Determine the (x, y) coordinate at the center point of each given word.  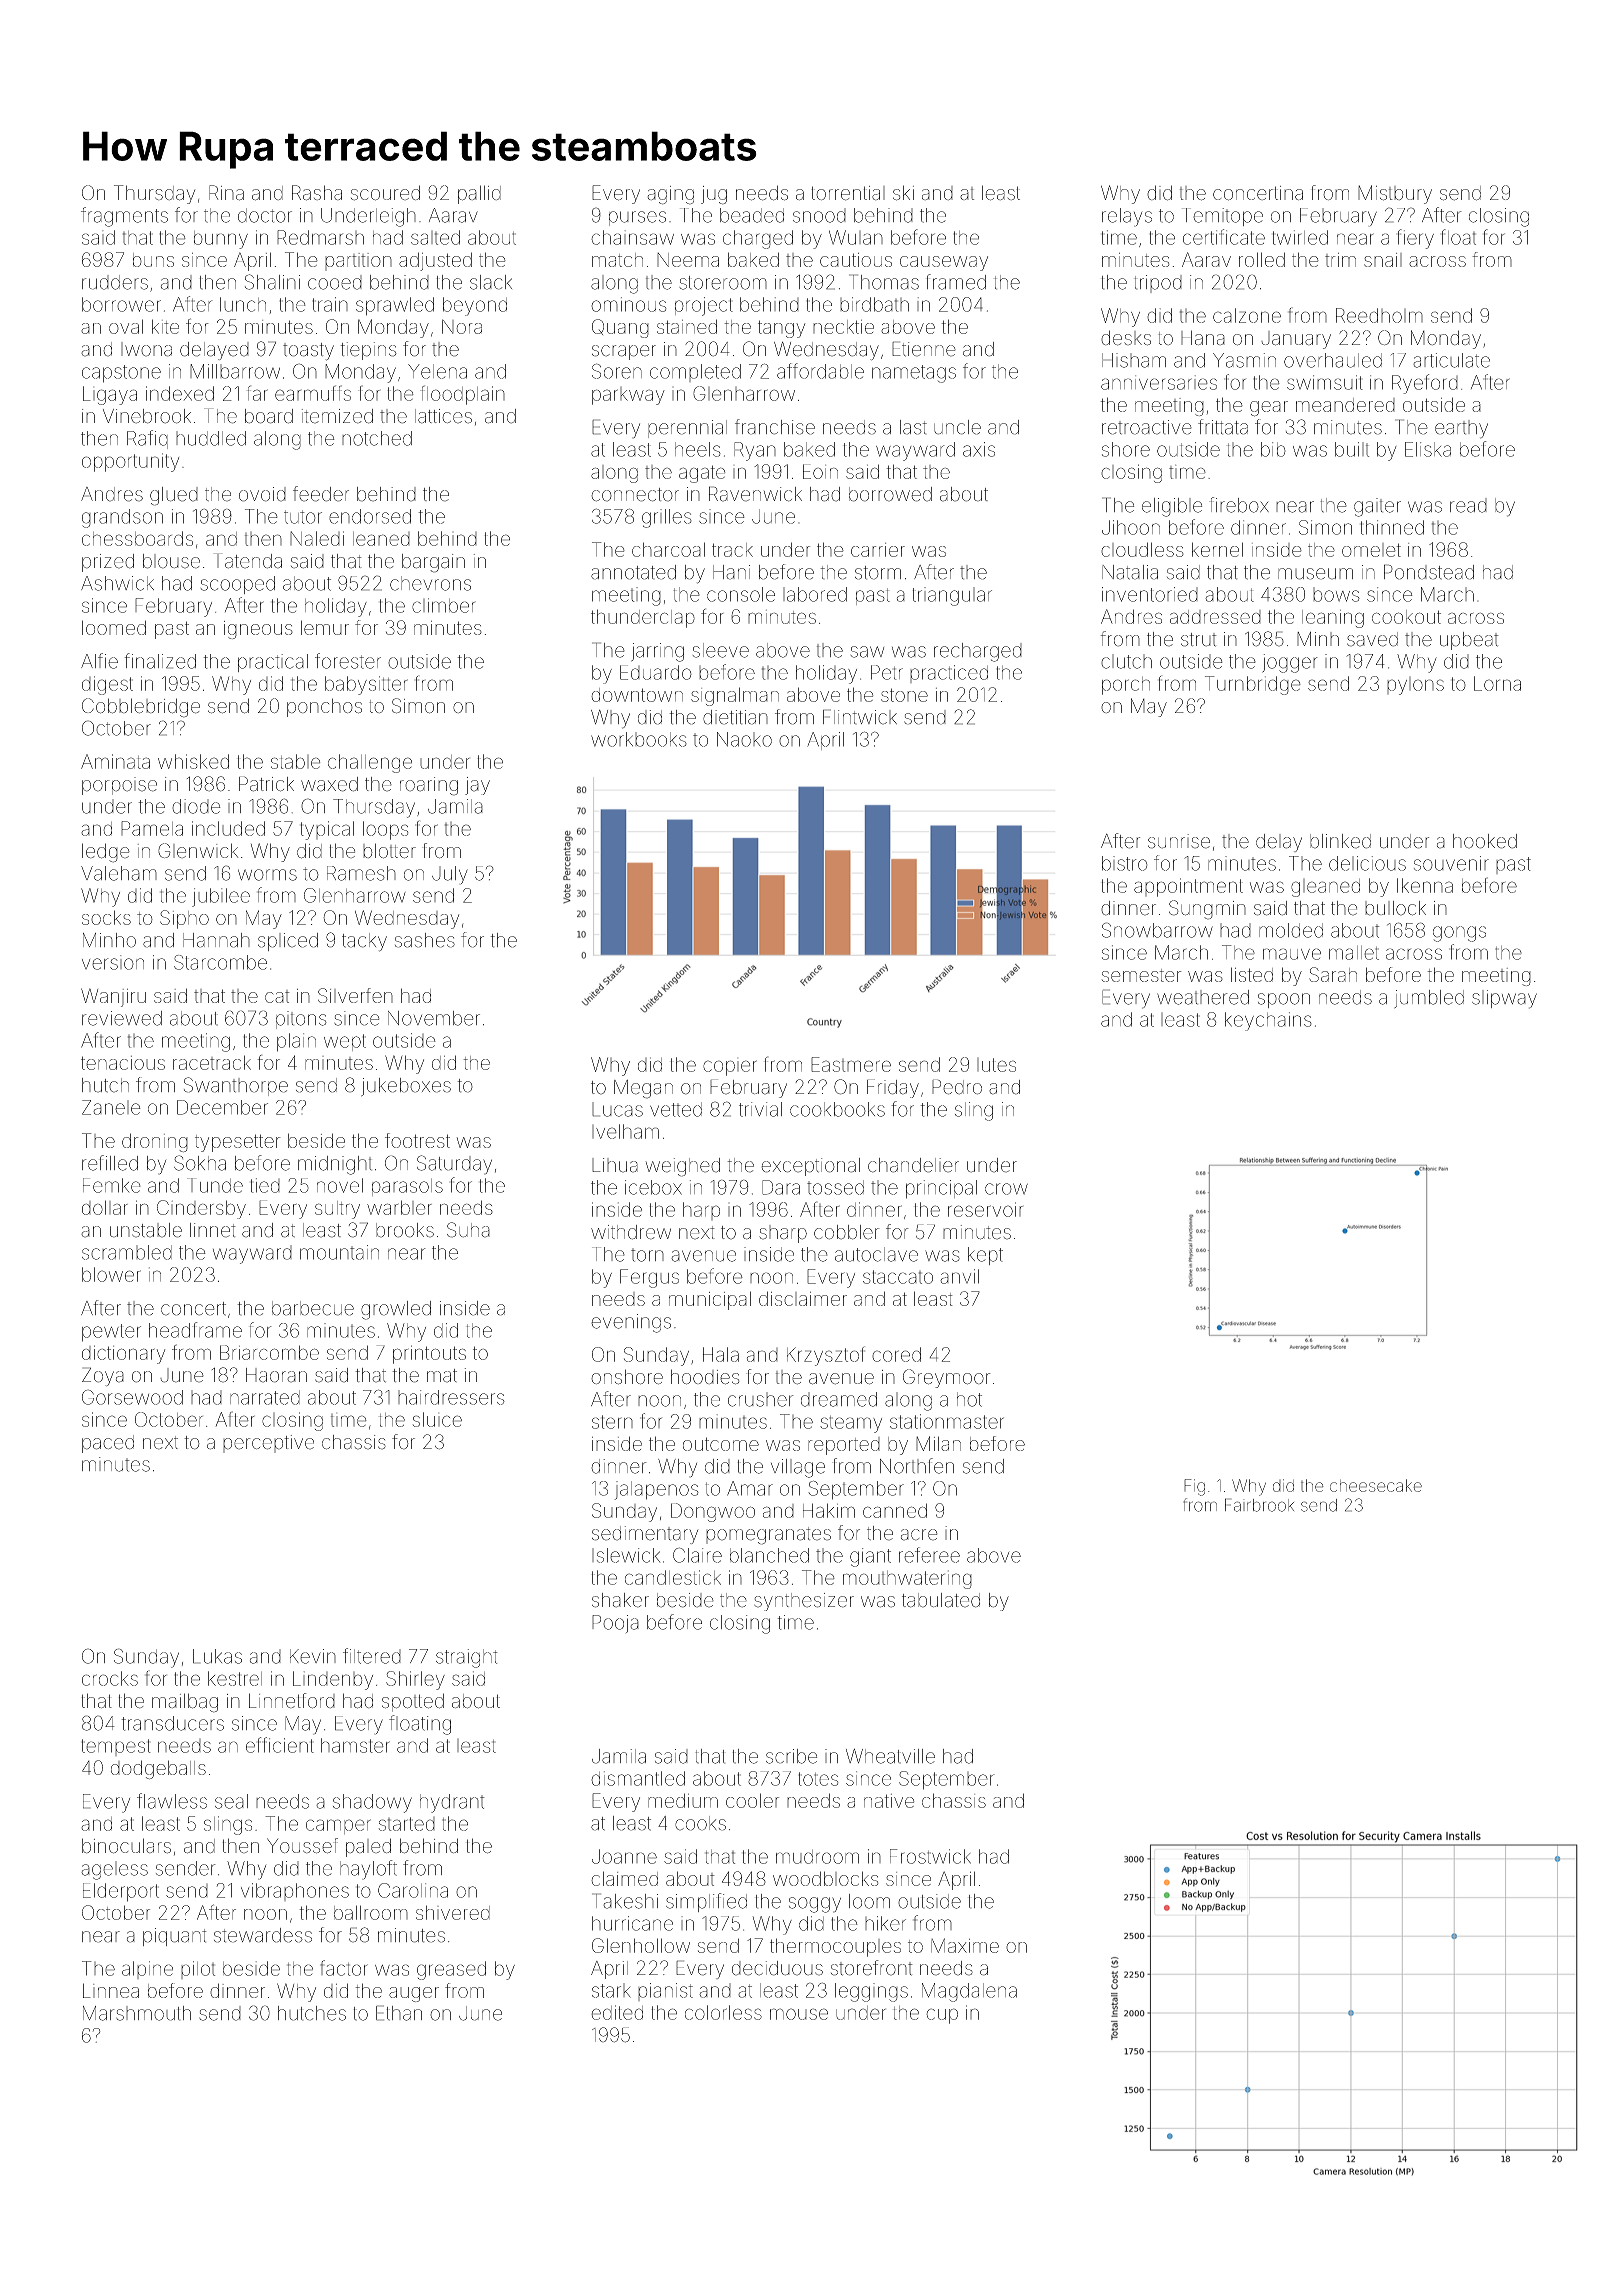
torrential (848, 193)
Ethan (399, 2013)
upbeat (1469, 641)
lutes (996, 1065)
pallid (479, 194)
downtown (637, 695)
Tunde (215, 1185)
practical (273, 663)
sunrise (1179, 841)
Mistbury (1395, 194)
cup (942, 2016)
